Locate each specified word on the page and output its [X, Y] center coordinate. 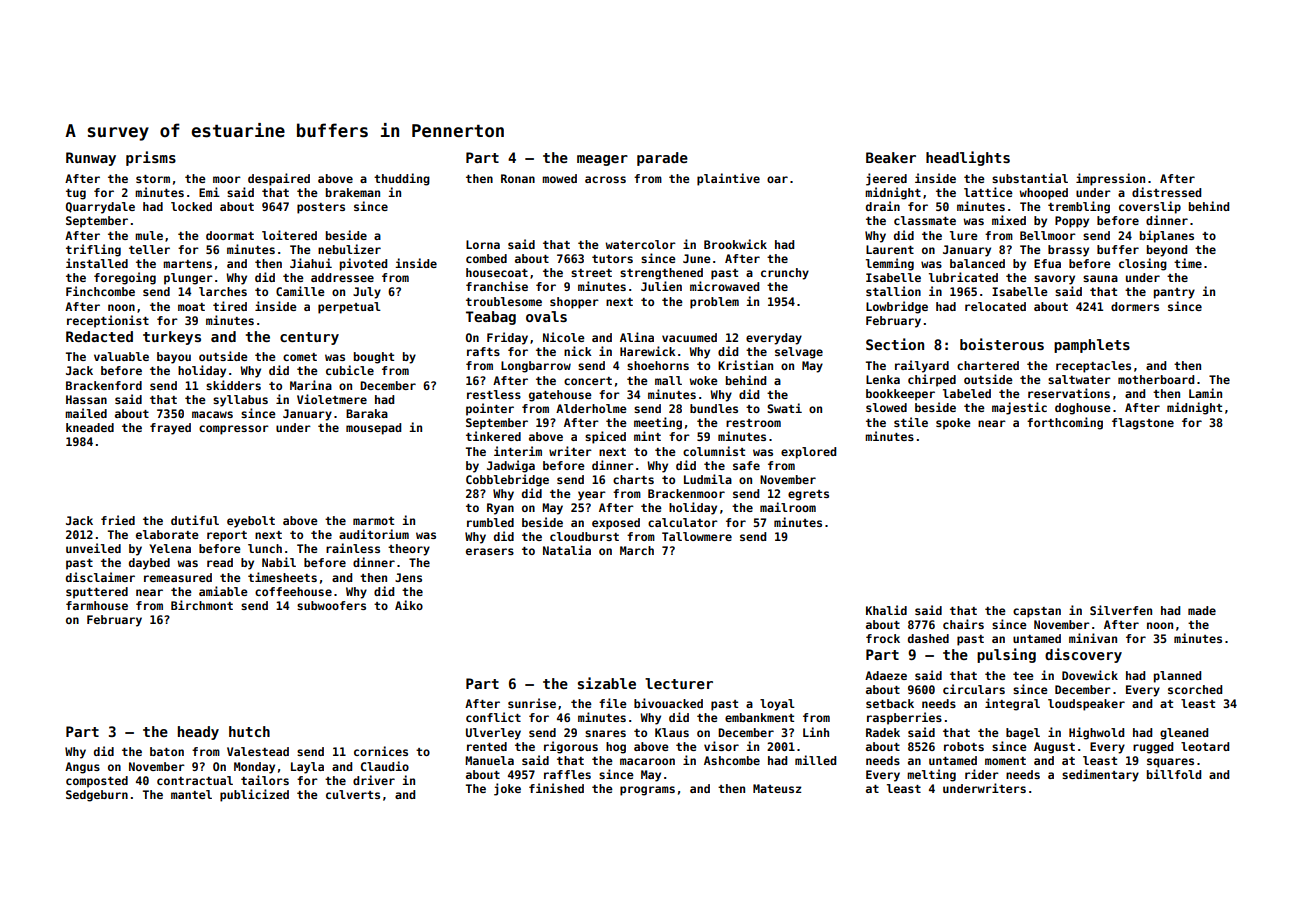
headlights [968, 158]
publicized [254, 795]
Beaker [891, 157]
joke [507, 789]
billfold [1174, 774]
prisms [151, 158]
